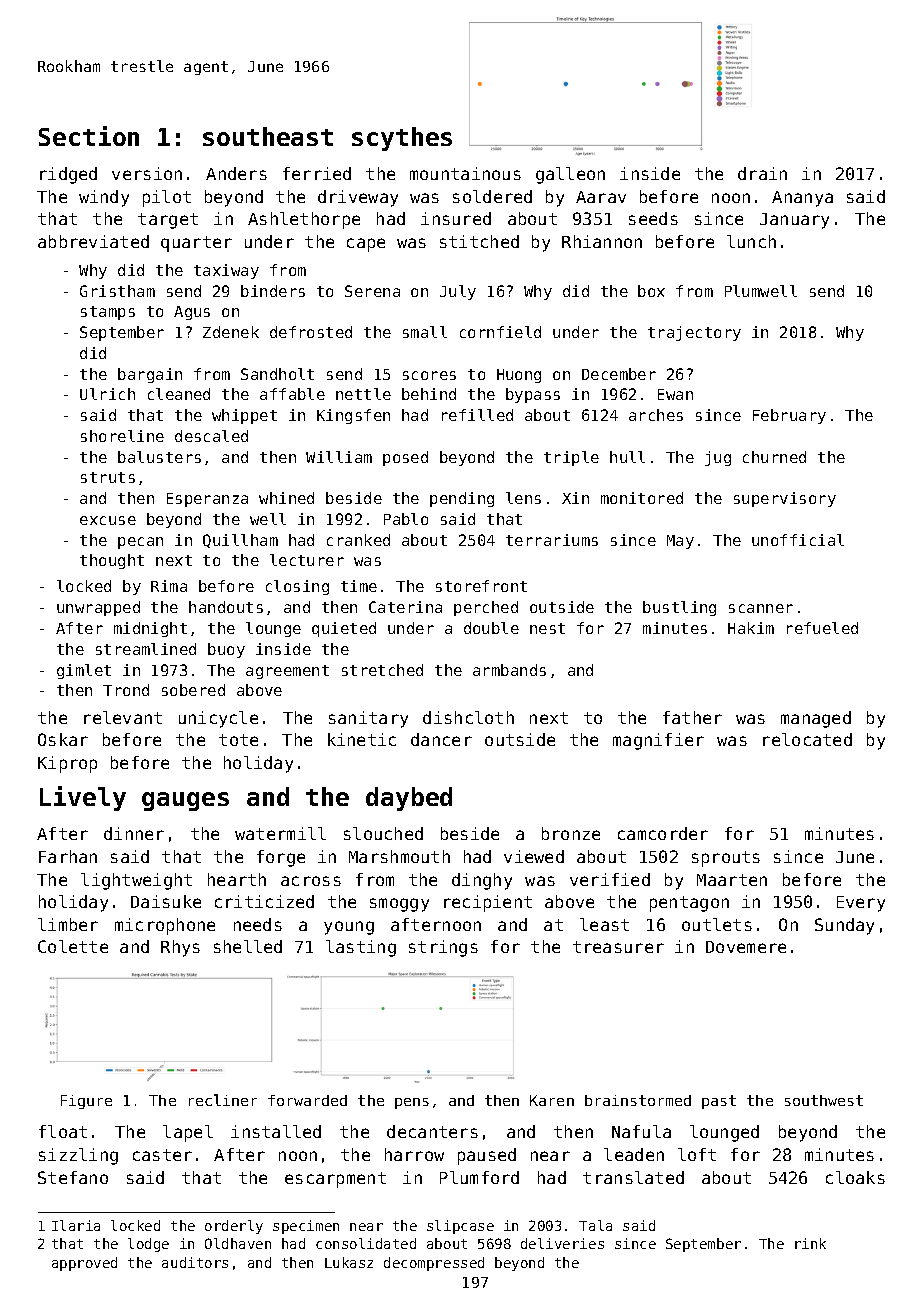 The image size is (924, 1308). Describe the element at coordinates (84, 1264) in the image. I see `approved` at that location.
